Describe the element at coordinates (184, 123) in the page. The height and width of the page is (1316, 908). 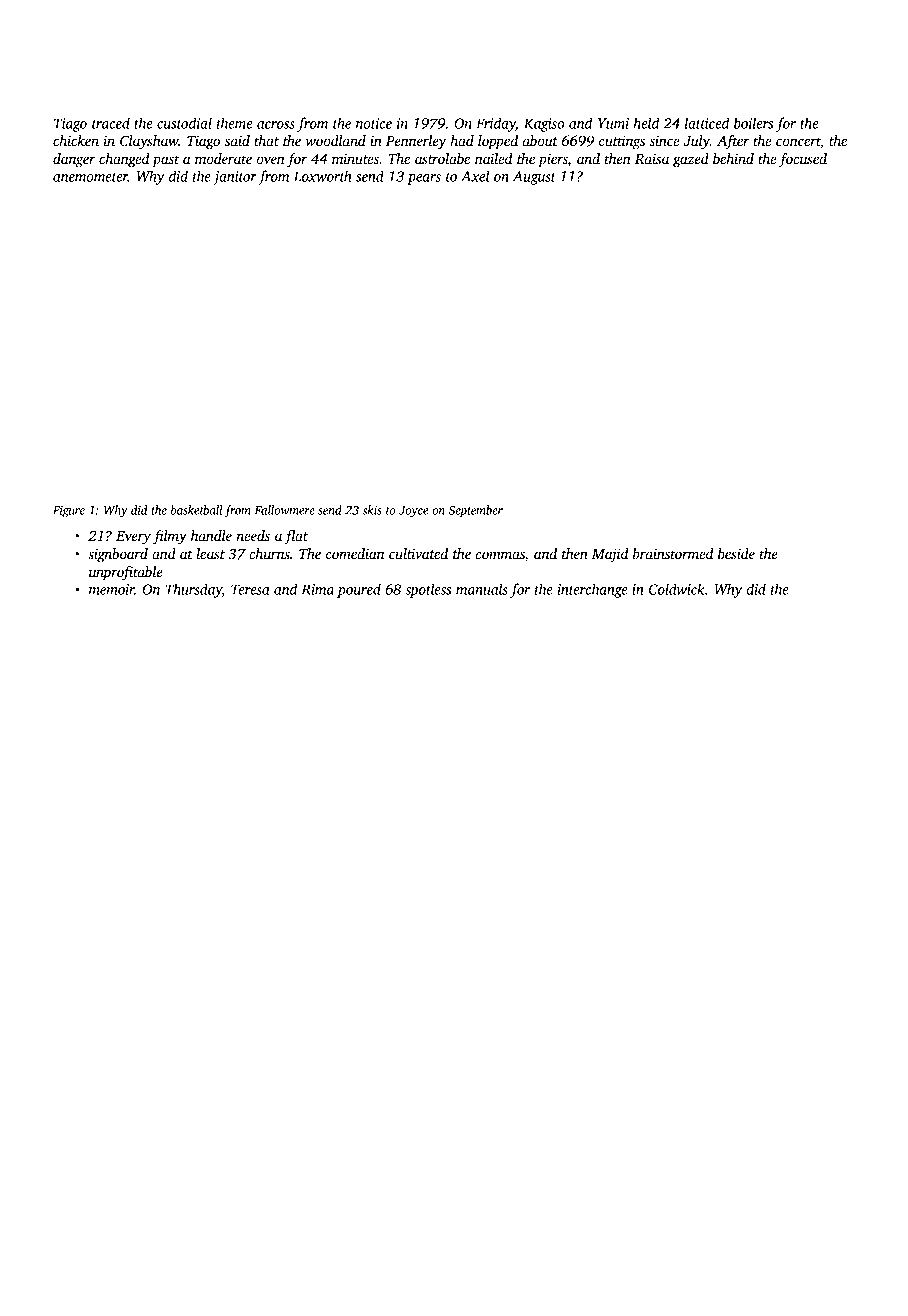
I see `custodial` at that location.
